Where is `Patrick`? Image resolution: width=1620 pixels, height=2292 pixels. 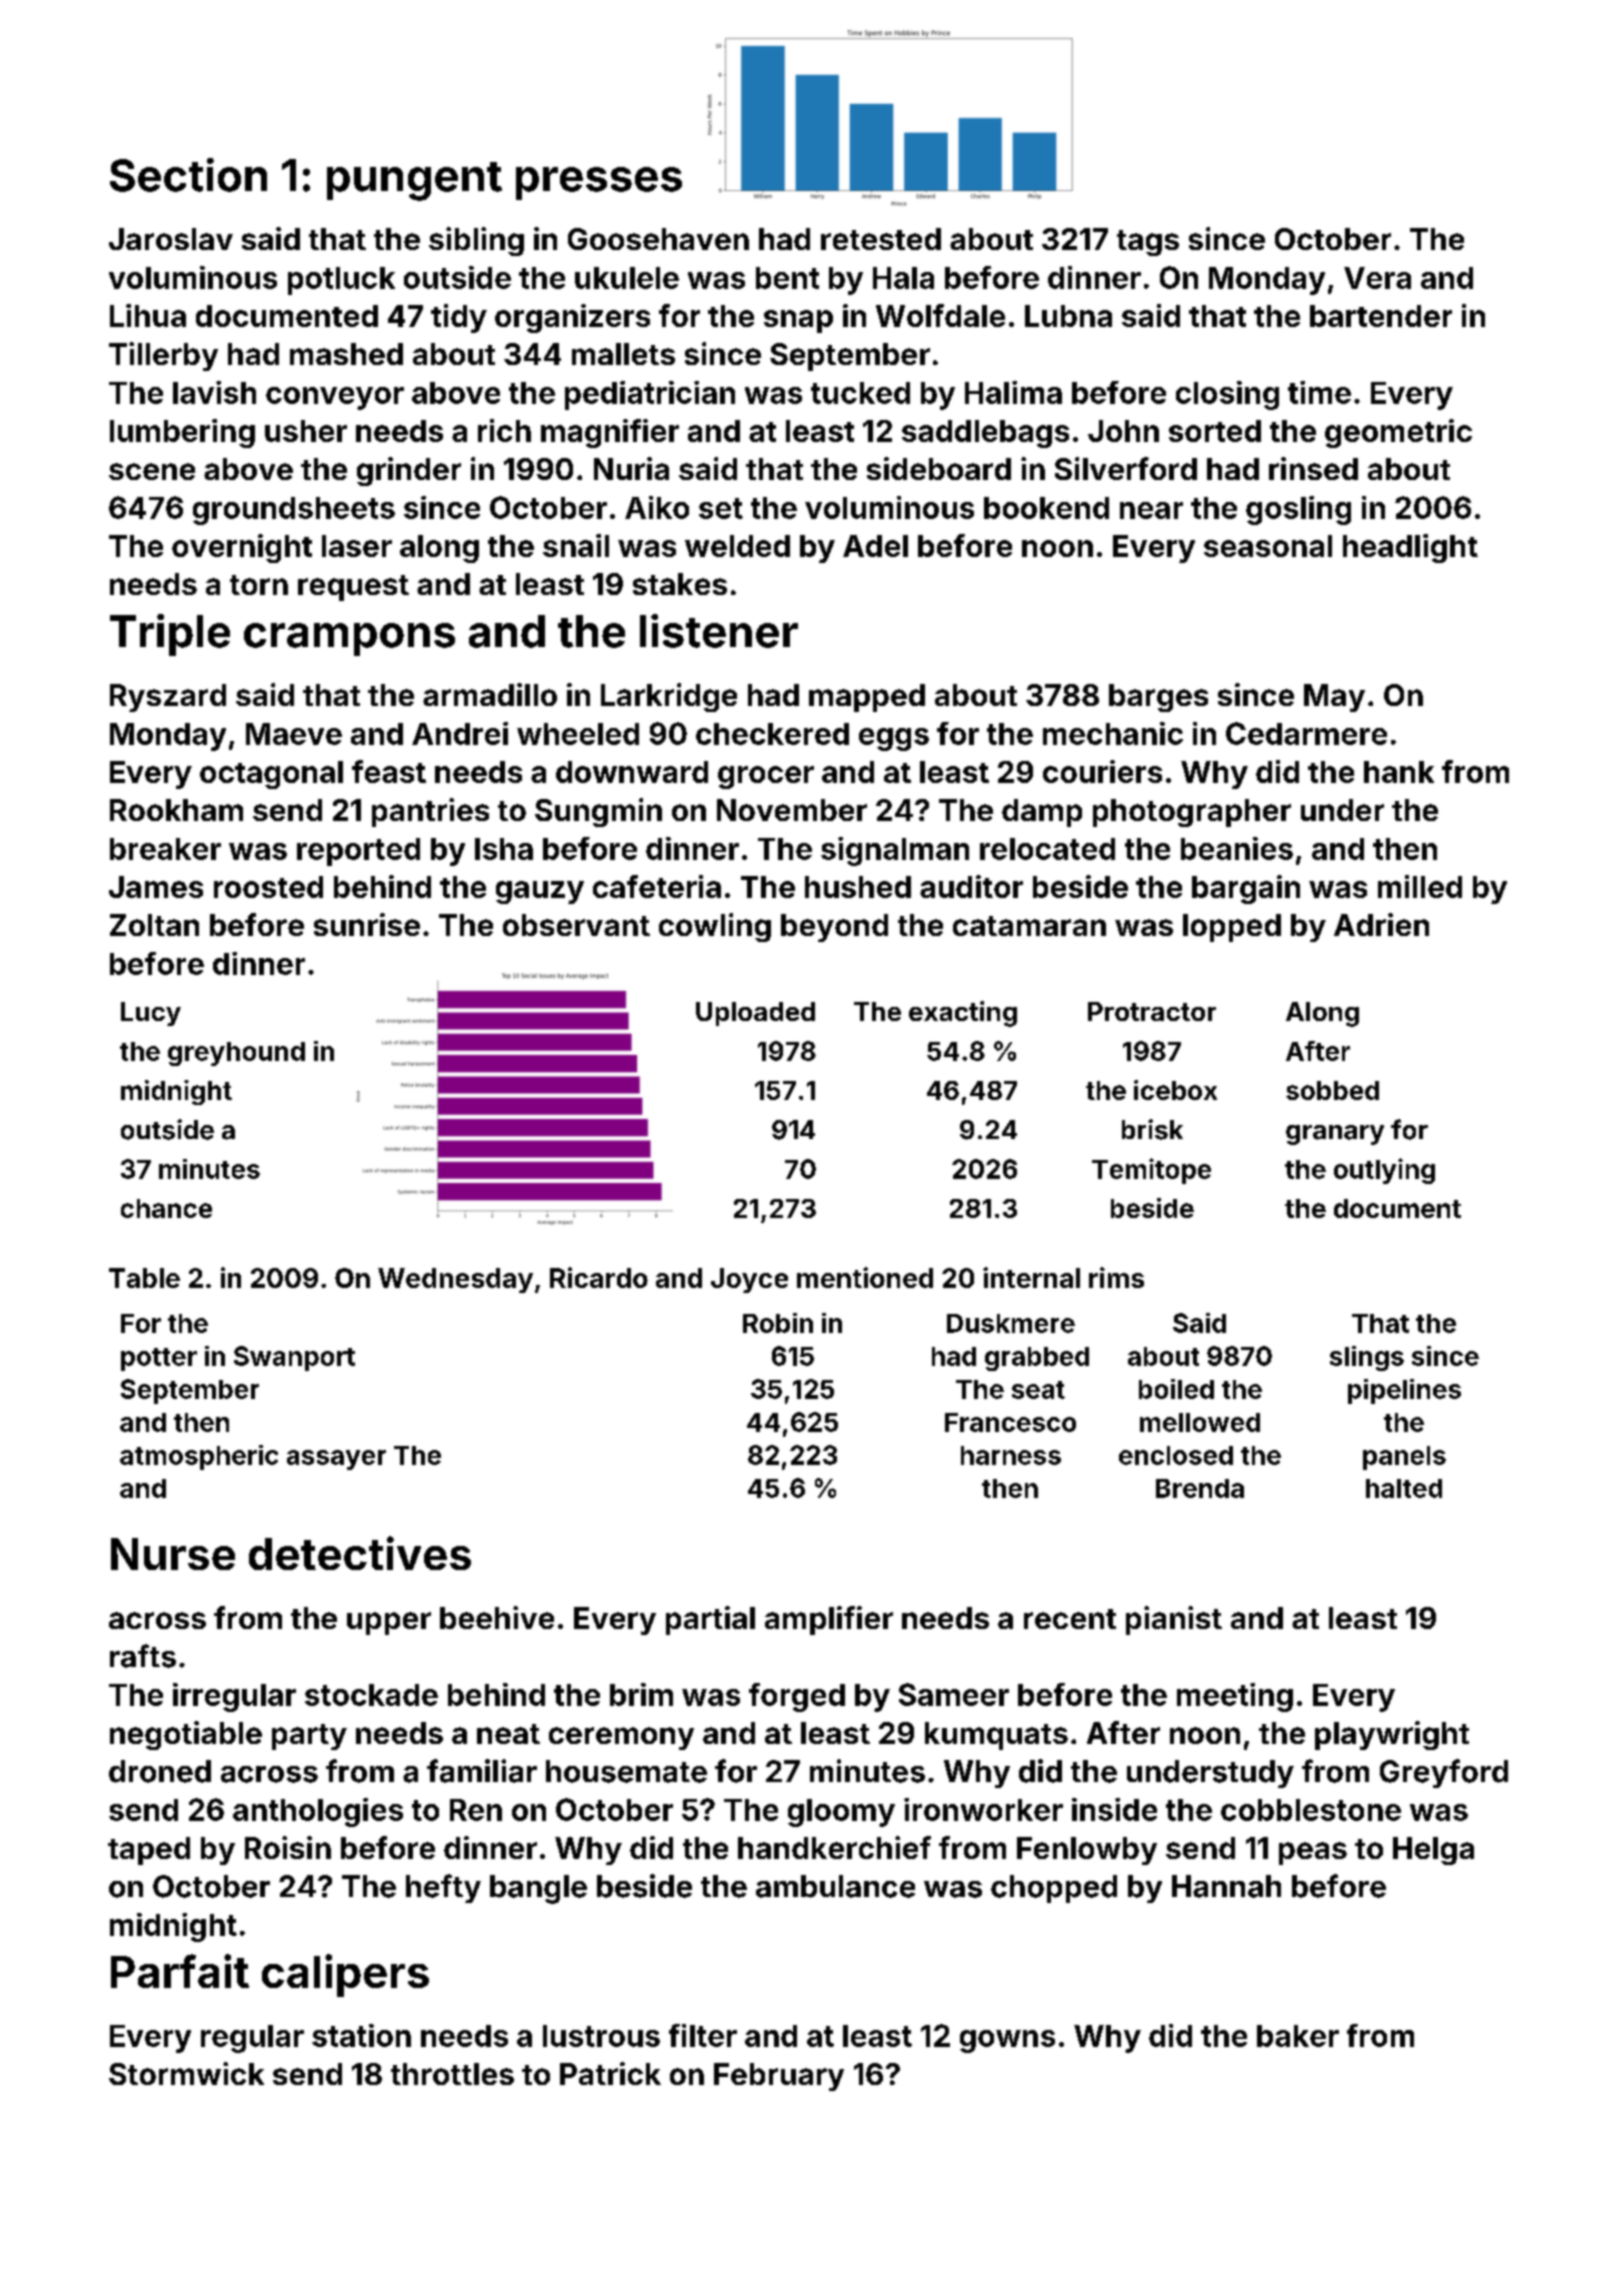
Patrick is located at coordinates (610, 2073).
